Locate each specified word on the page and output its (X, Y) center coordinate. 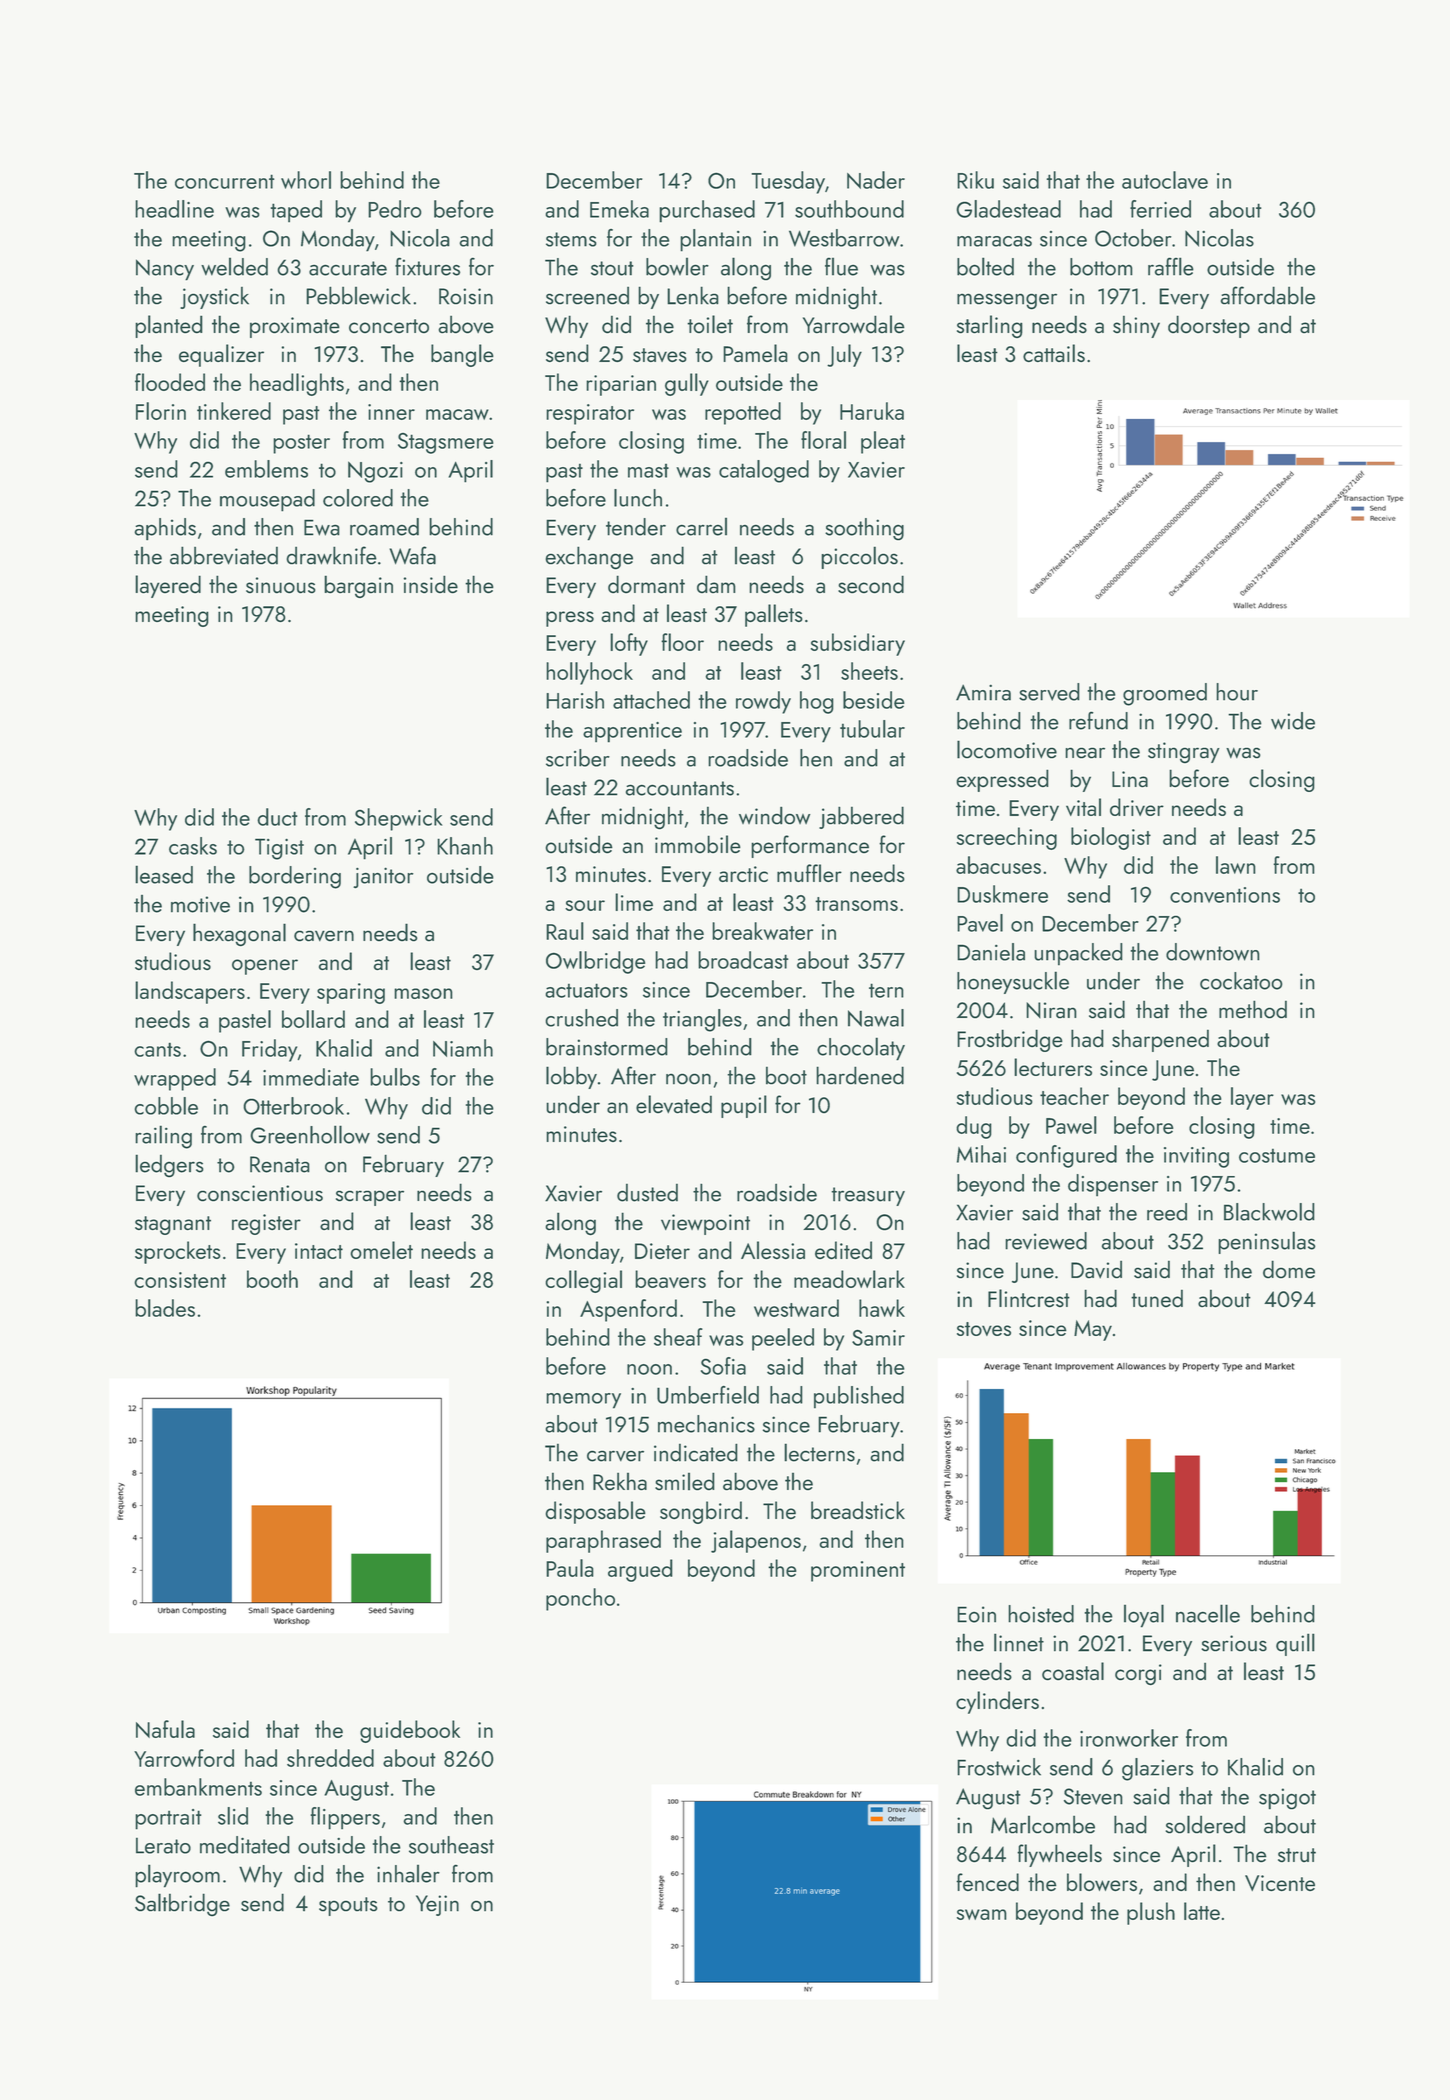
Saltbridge (182, 1905)
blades (165, 1308)
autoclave (1165, 180)
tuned (1157, 1298)
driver (1137, 807)
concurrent (225, 181)
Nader (876, 180)
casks (193, 846)
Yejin (437, 1905)
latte (1202, 1911)
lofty (629, 644)
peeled (783, 1339)
